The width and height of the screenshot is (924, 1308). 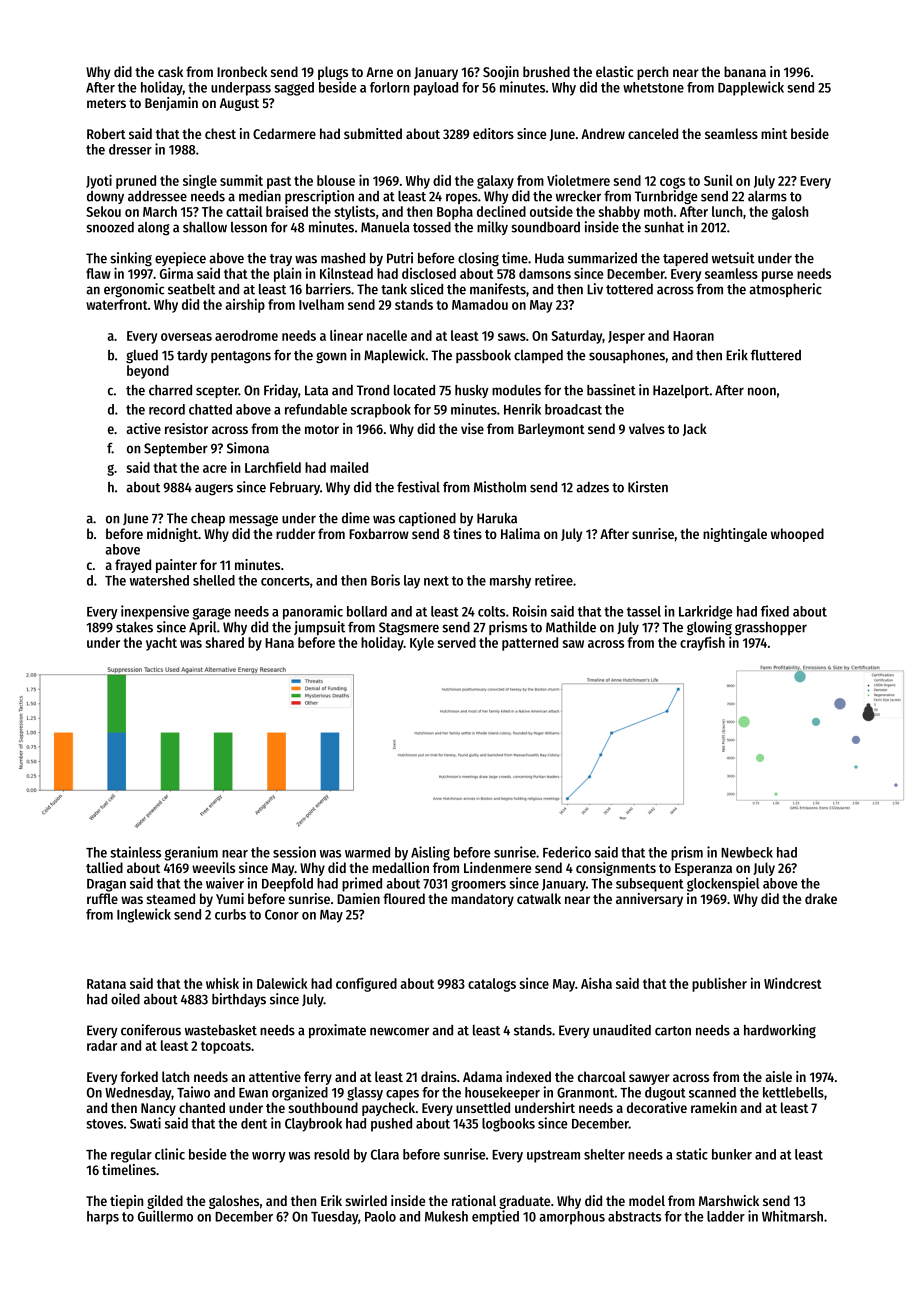 What do you see at coordinates (355, 213) in the screenshot?
I see `stylists` at bounding box center [355, 213].
